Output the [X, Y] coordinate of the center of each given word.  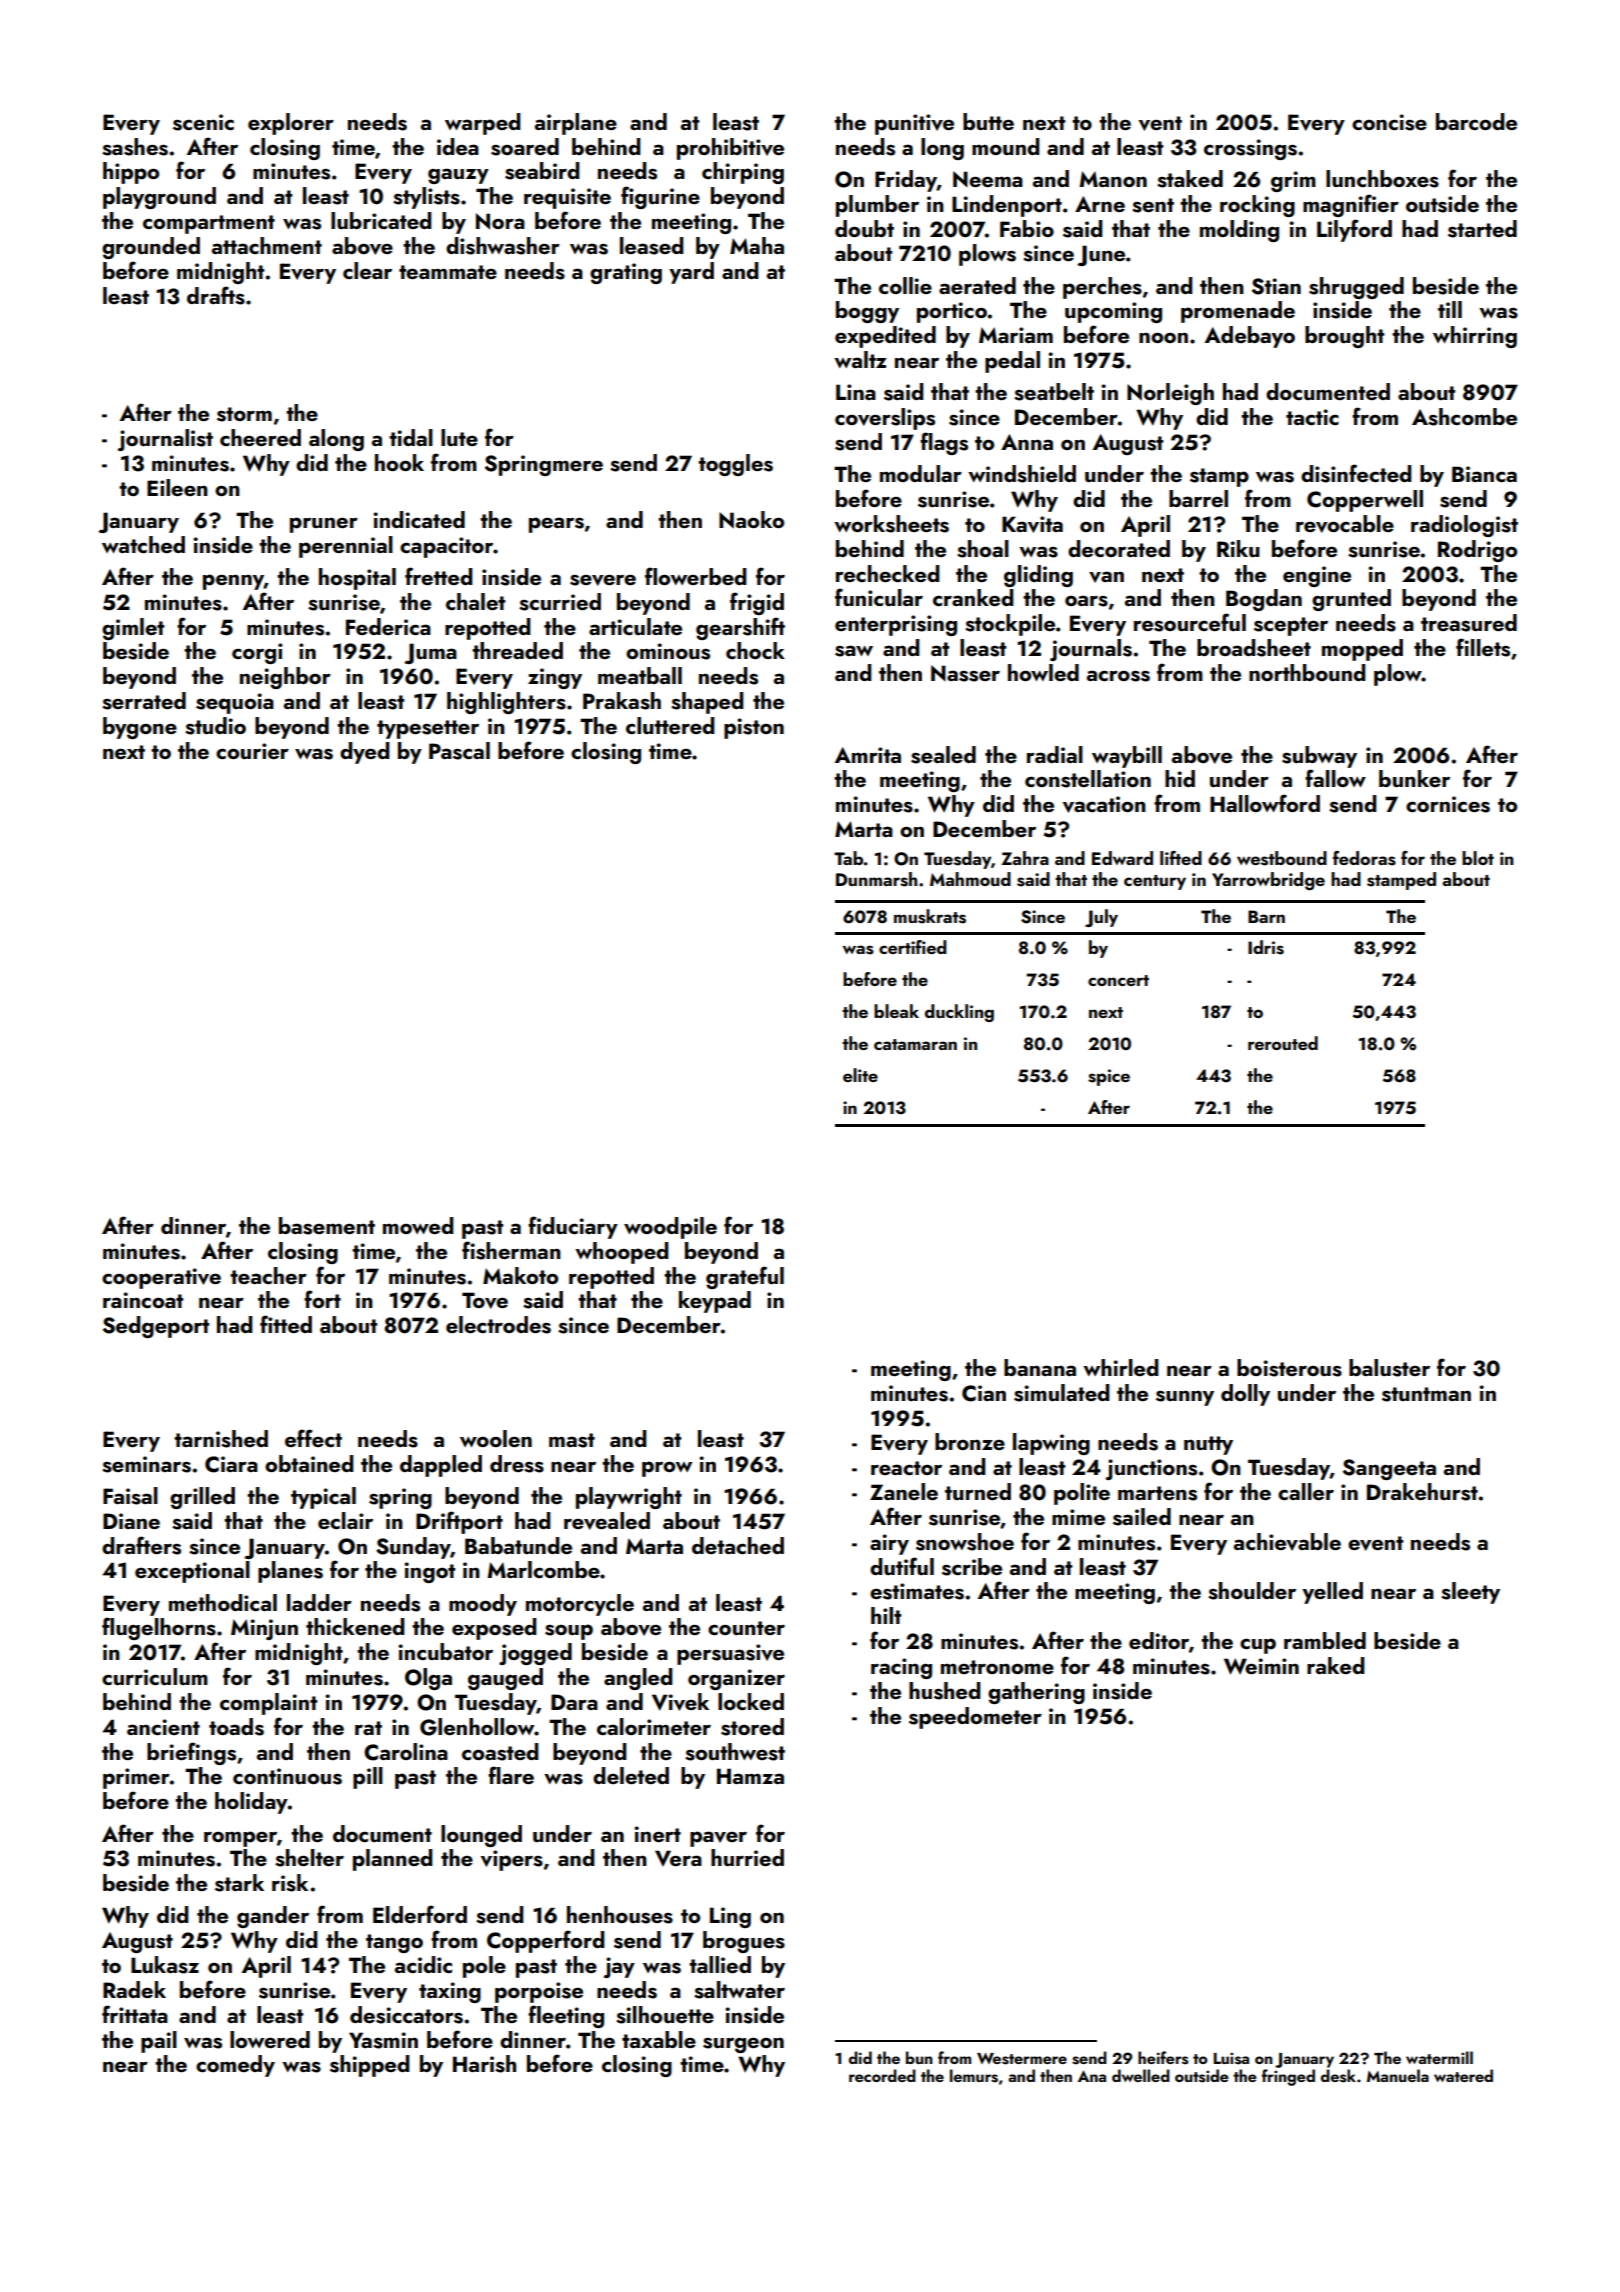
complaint [268, 1704]
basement [327, 1226]
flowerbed [696, 576]
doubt [864, 228]
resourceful [1190, 622]
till [1450, 309]
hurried [747, 1857]
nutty [1208, 1445]
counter [746, 1628]
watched [143, 544]
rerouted [1283, 1043]
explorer [291, 124]
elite [860, 1075]
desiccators [406, 2015]
